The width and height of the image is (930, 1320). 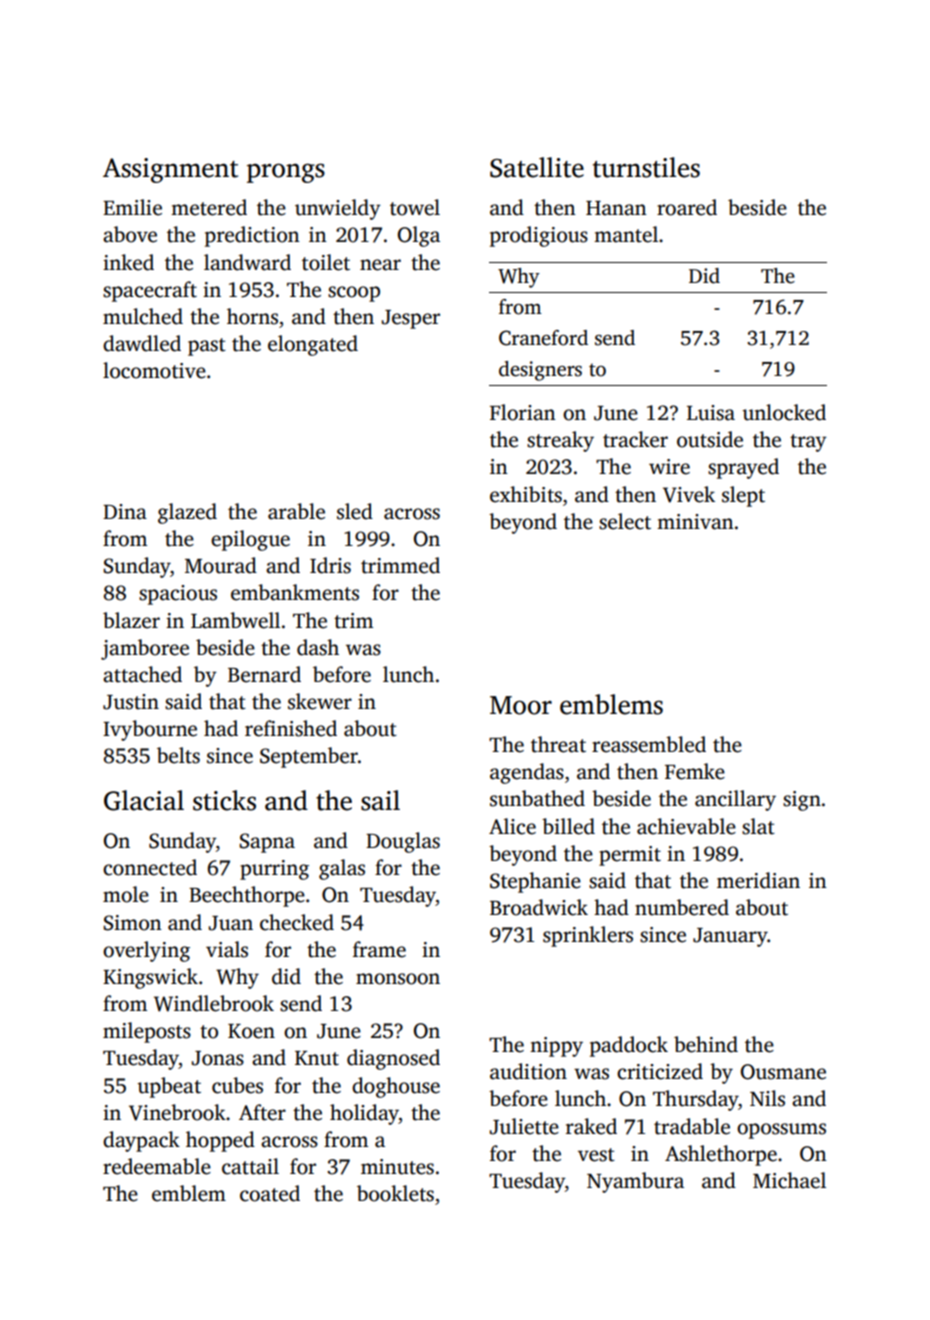 What do you see at coordinates (270, 1193) in the image?
I see `coated` at bounding box center [270, 1193].
